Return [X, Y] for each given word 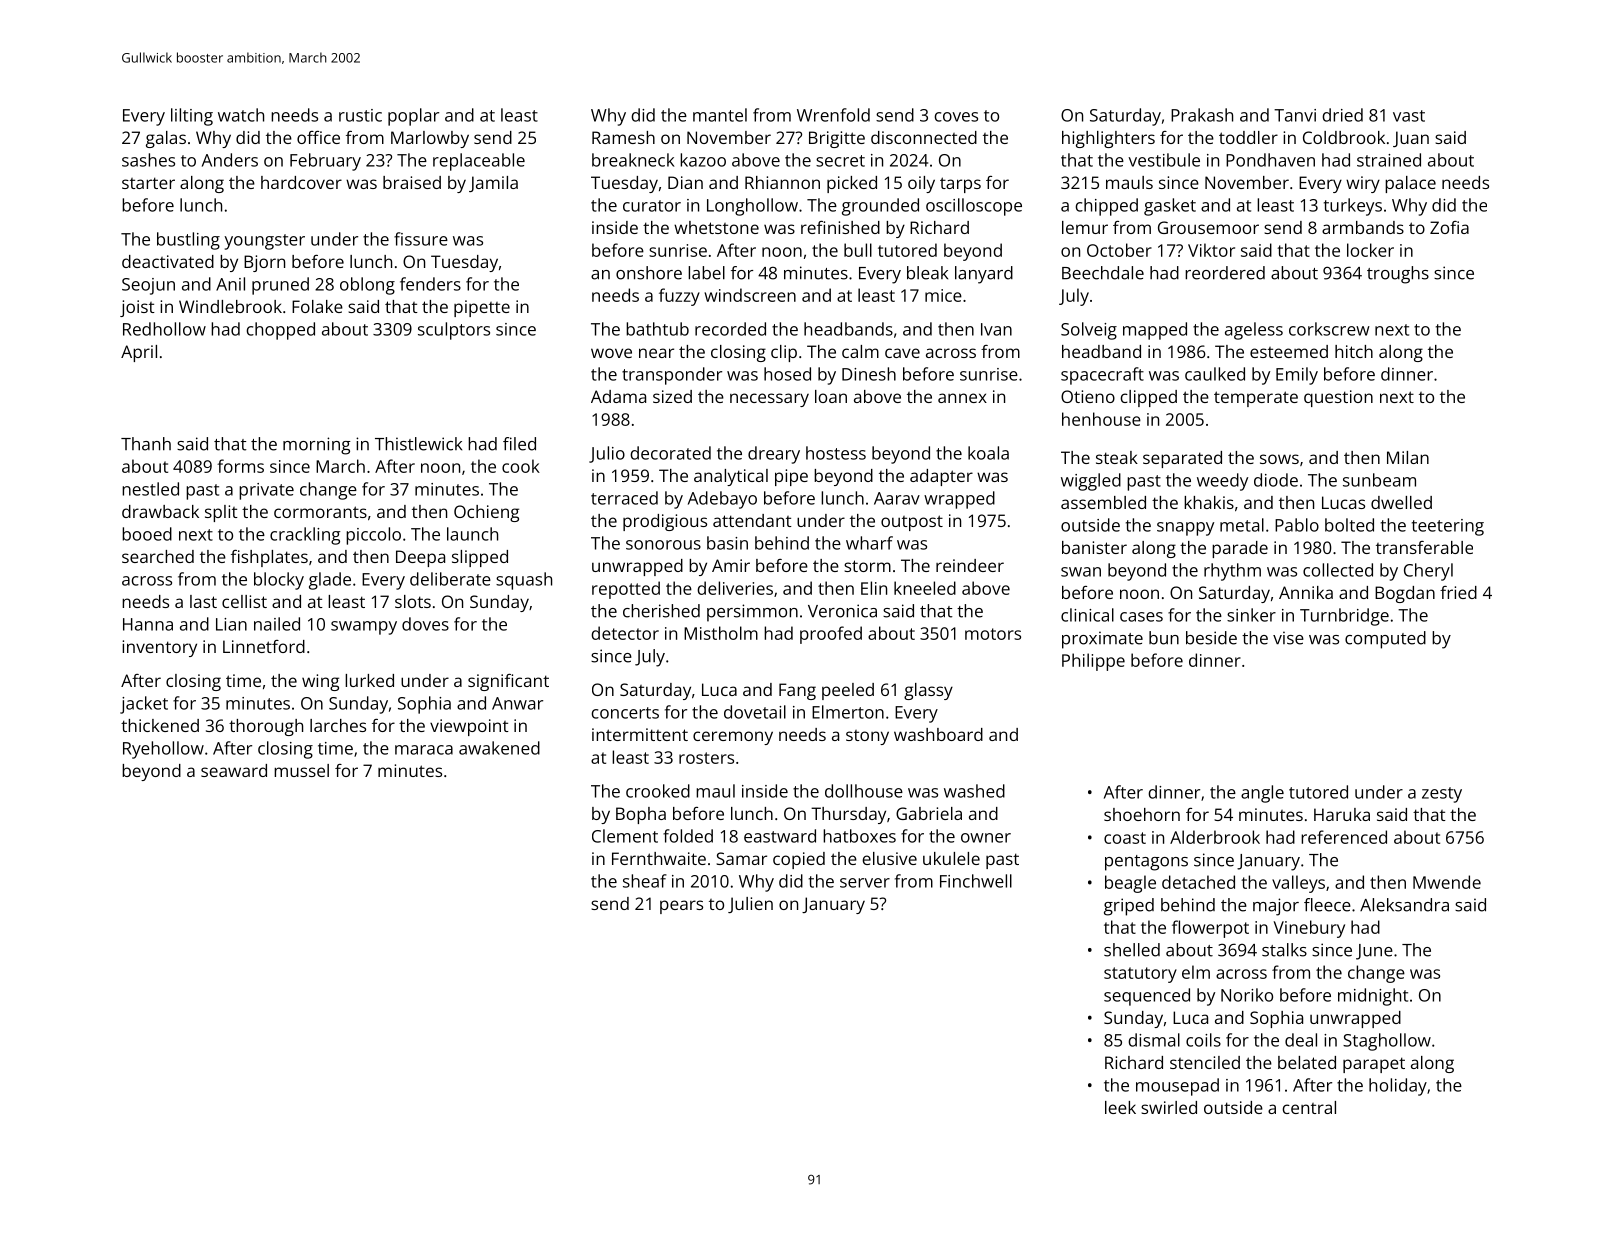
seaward [234, 770]
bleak [927, 273]
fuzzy [679, 297]
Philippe [1093, 662]
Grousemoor [1208, 227]
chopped [281, 331]
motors [993, 634]
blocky [279, 581]
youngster [264, 242]
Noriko [1247, 995]
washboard [938, 734]
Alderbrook [1215, 837]
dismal [1154, 1040]
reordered [1225, 273]
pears [681, 907]
